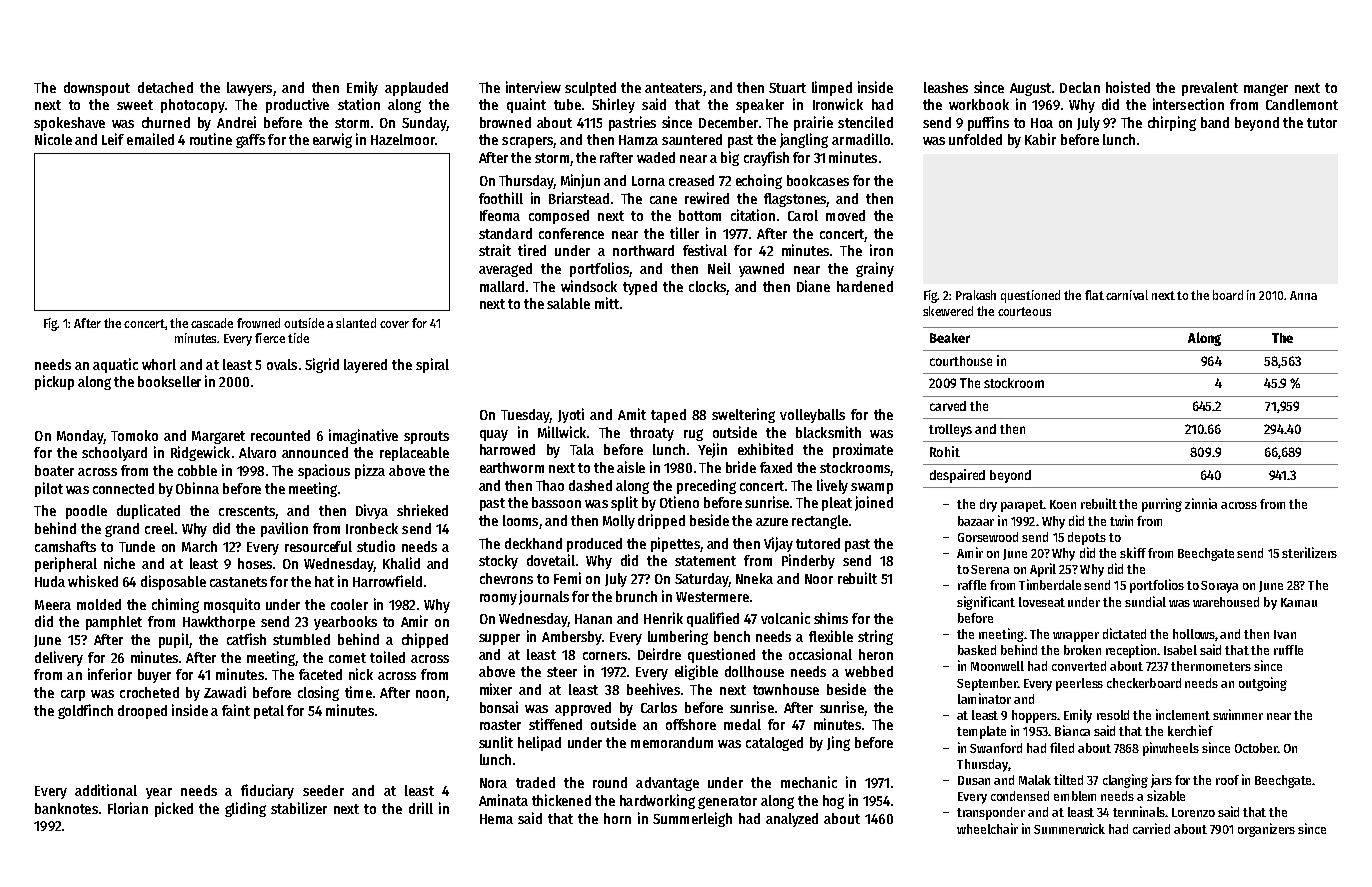 This screenshot has height=887, width=1372. What do you see at coordinates (270, 338) in the screenshot?
I see `fierce` at bounding box center [270, 338].
